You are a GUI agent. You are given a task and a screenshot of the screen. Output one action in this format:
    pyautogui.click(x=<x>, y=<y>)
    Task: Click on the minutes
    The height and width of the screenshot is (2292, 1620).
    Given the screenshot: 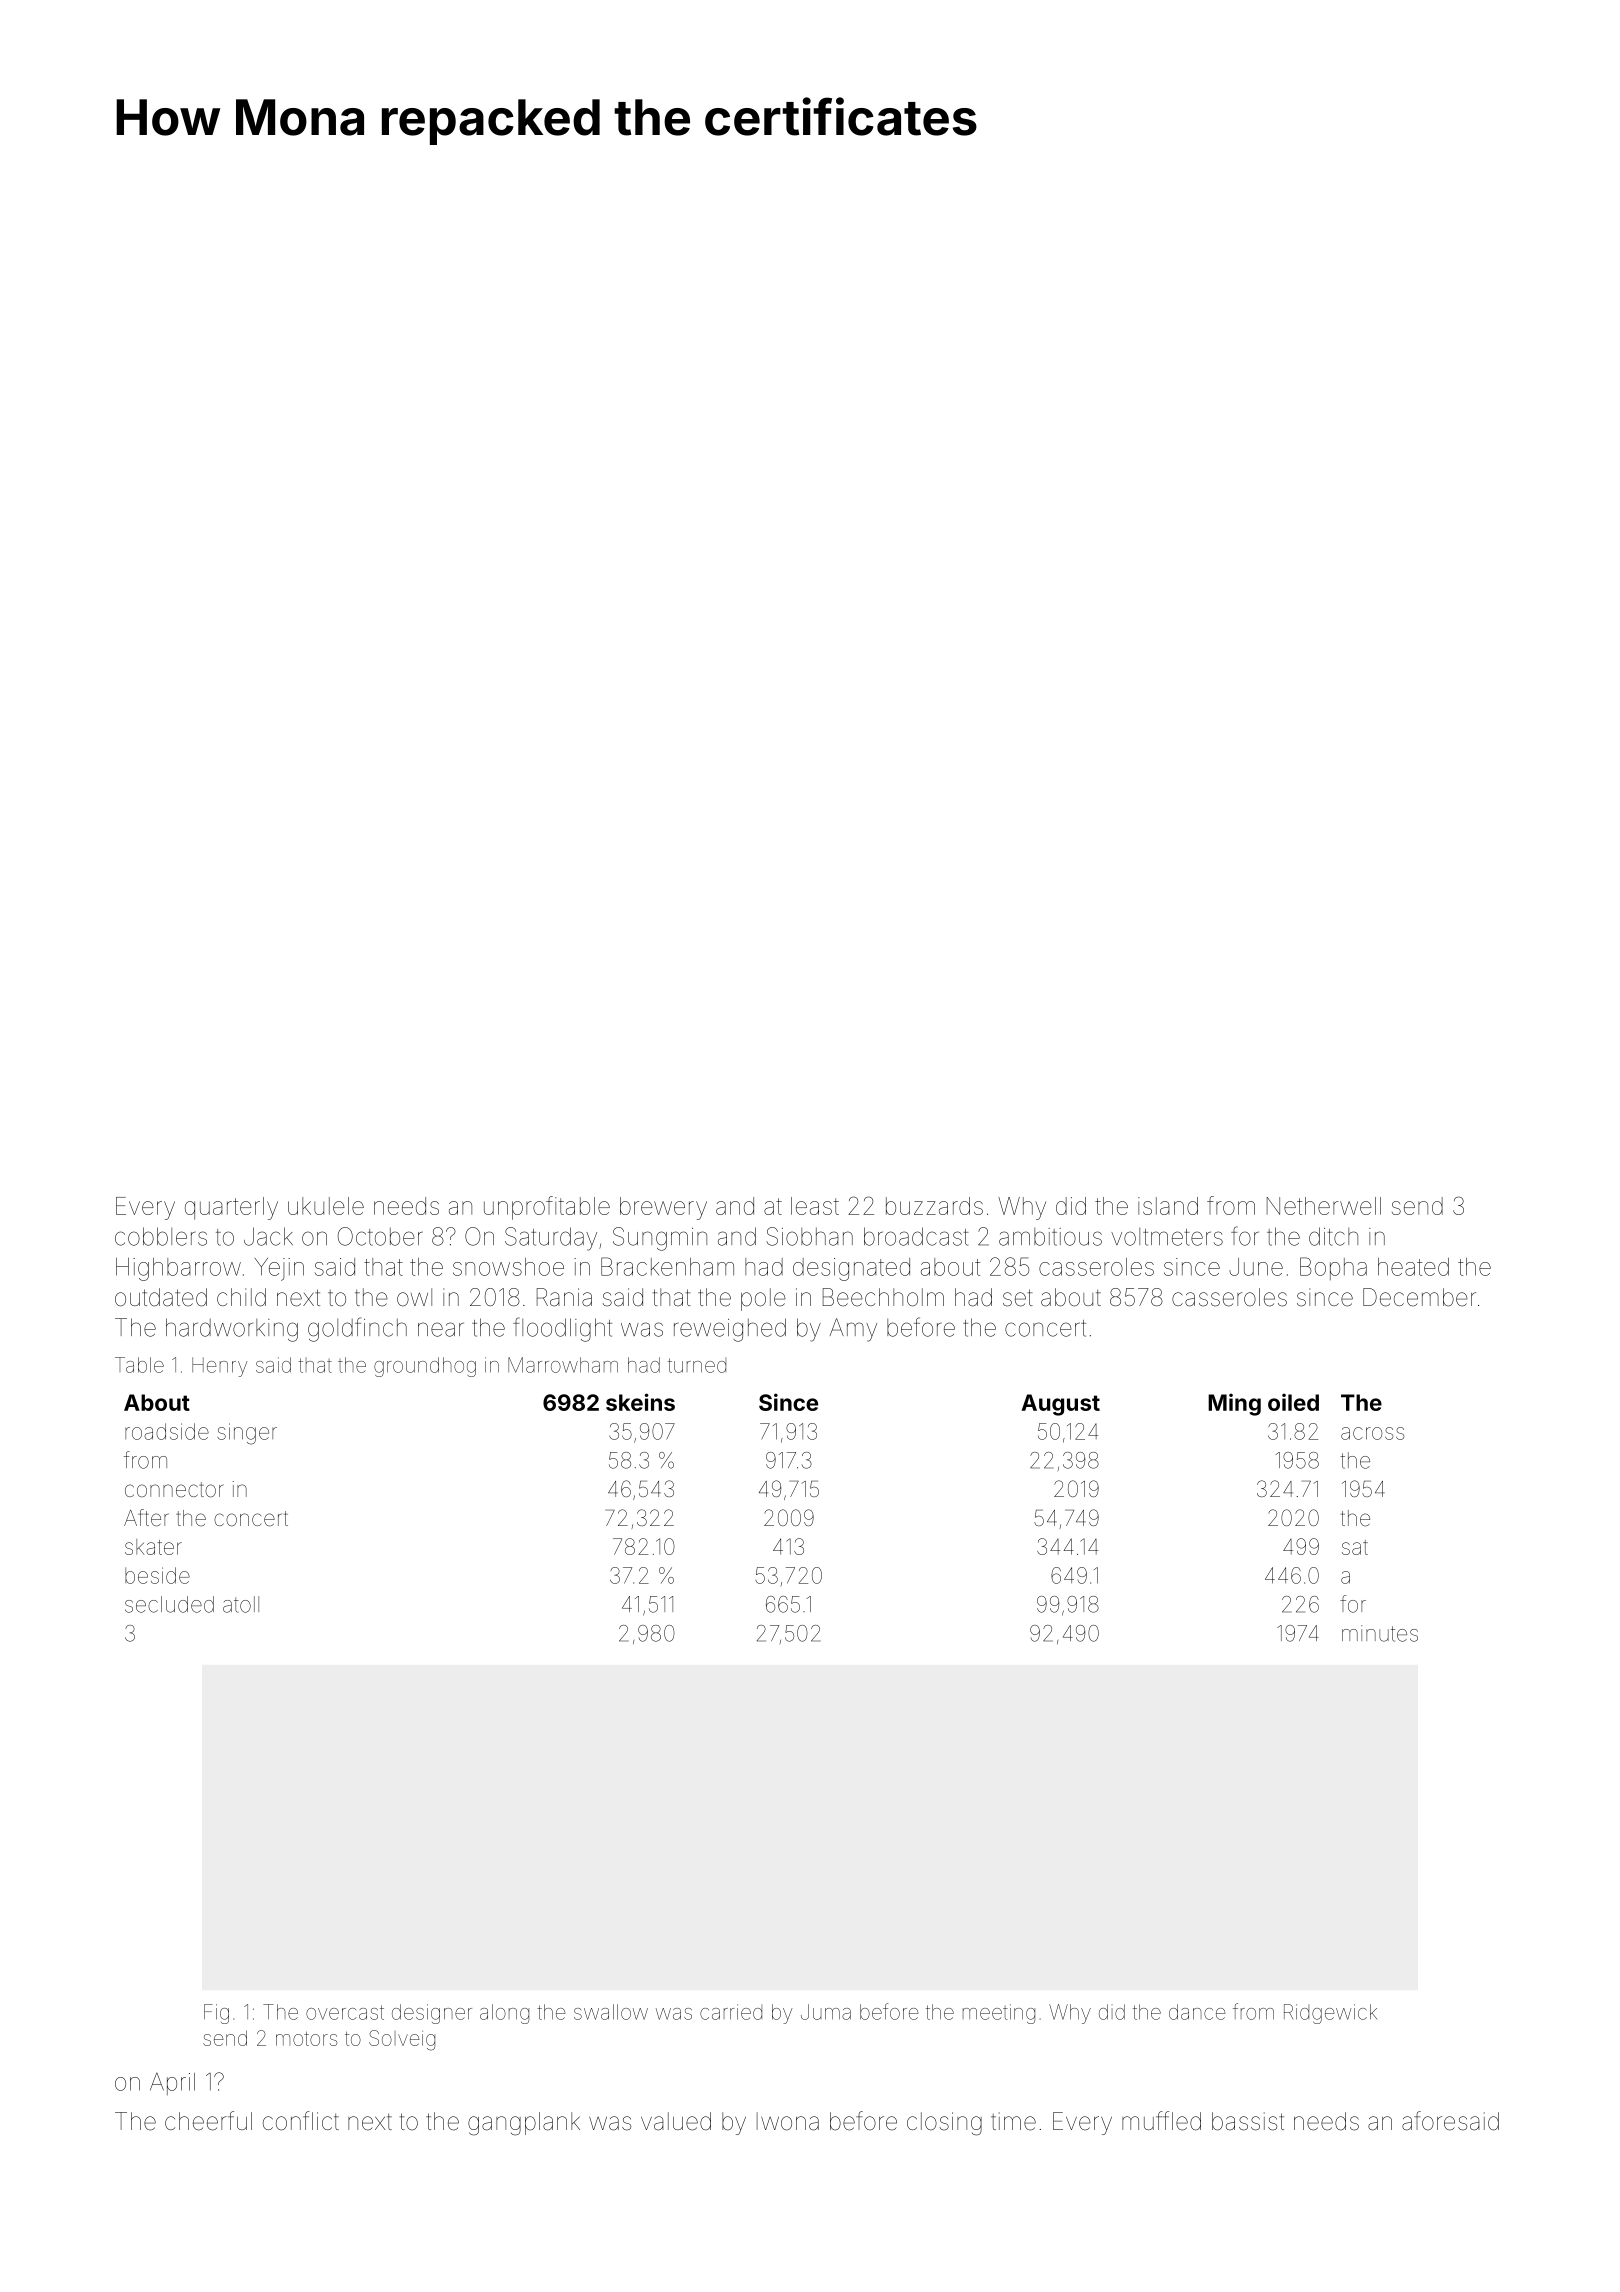 What is the action you would take?
    pyautogui.click(x=1380, y=1633)
